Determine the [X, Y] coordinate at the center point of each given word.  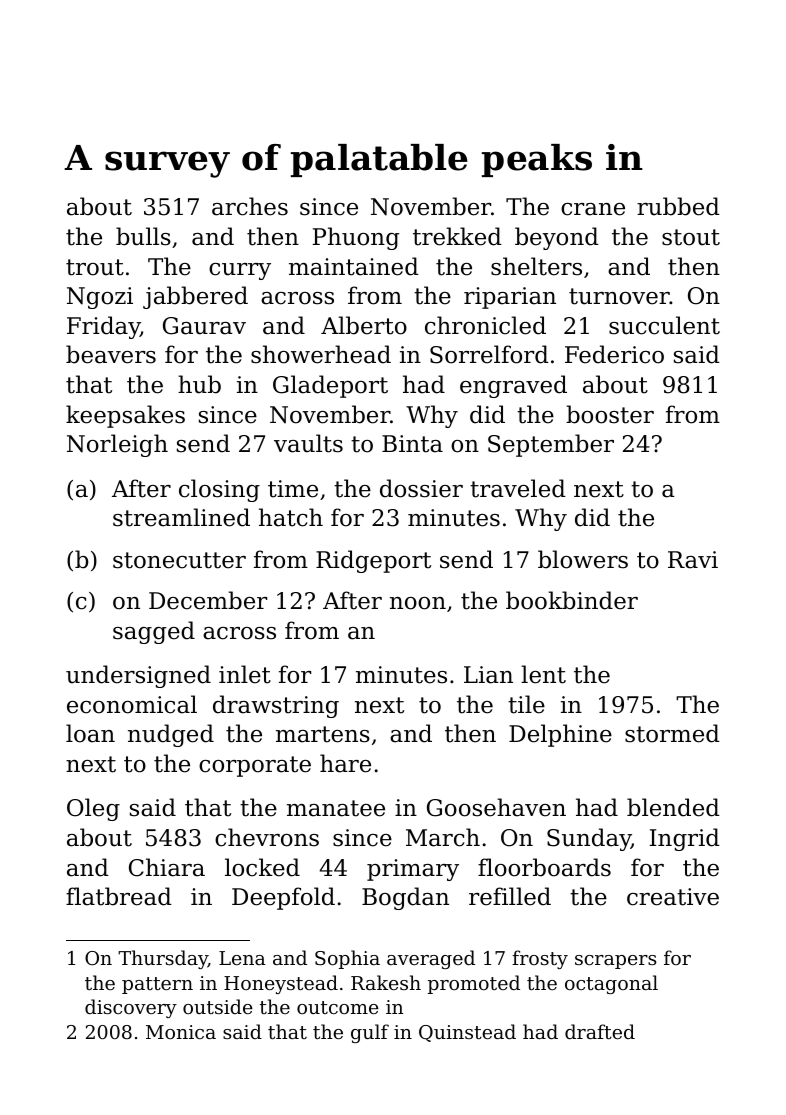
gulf [370, 1033]
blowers [583, 559]
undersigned [138, 676]
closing [219, 490]
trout [95, 267]
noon [418, 603]
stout [691, 237]
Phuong [356, 238]
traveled [518, 488]
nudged [171, 735]
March [443, 837]
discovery [131, 1008]
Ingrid [685, 839]
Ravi [693, 560]
